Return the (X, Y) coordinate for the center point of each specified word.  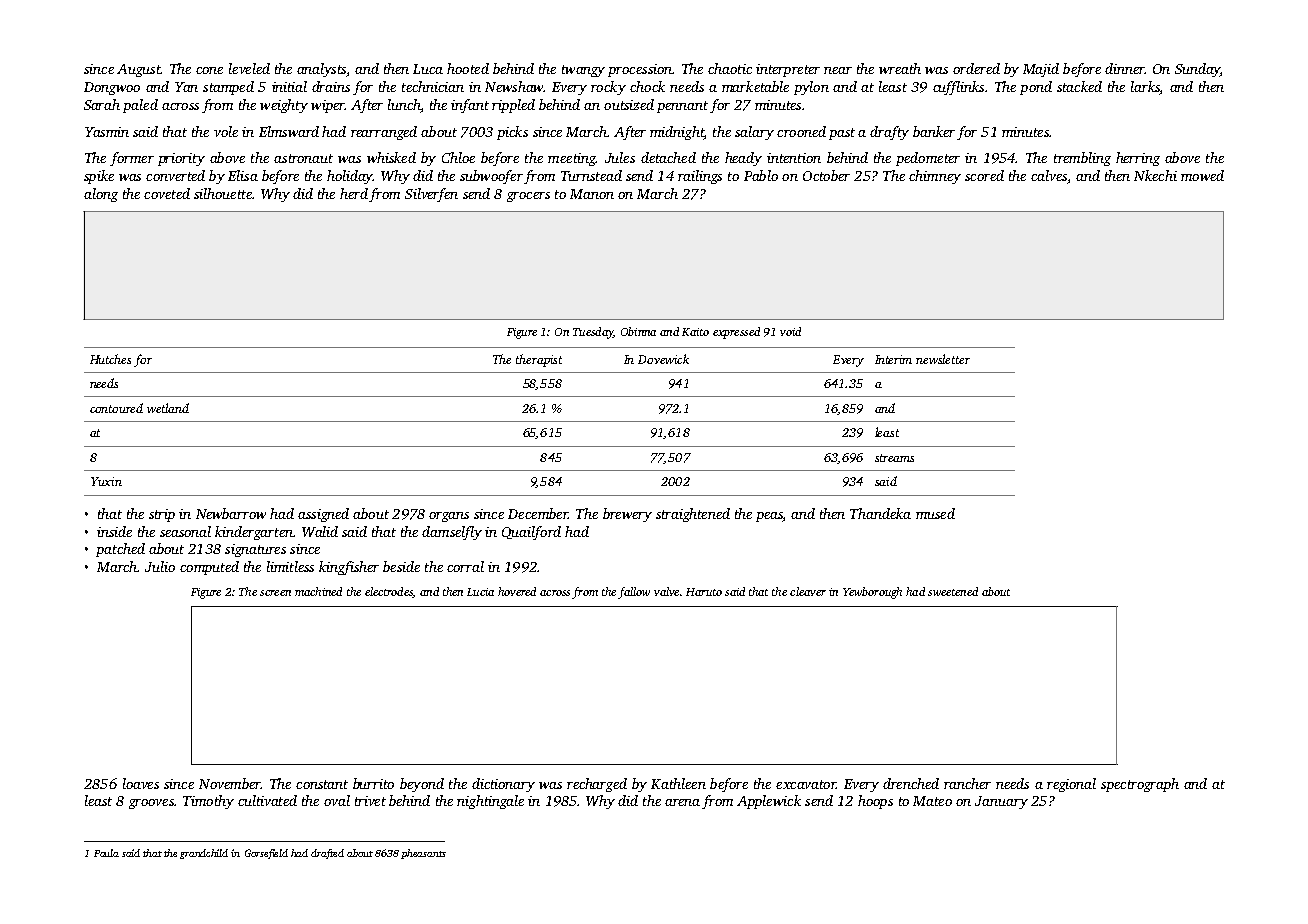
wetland (168, 408)
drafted (327, 854)
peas (769, 517)
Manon (592, 194)
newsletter (943, 359)
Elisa (243, 175)
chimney (935, 177)
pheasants (423, 854)
